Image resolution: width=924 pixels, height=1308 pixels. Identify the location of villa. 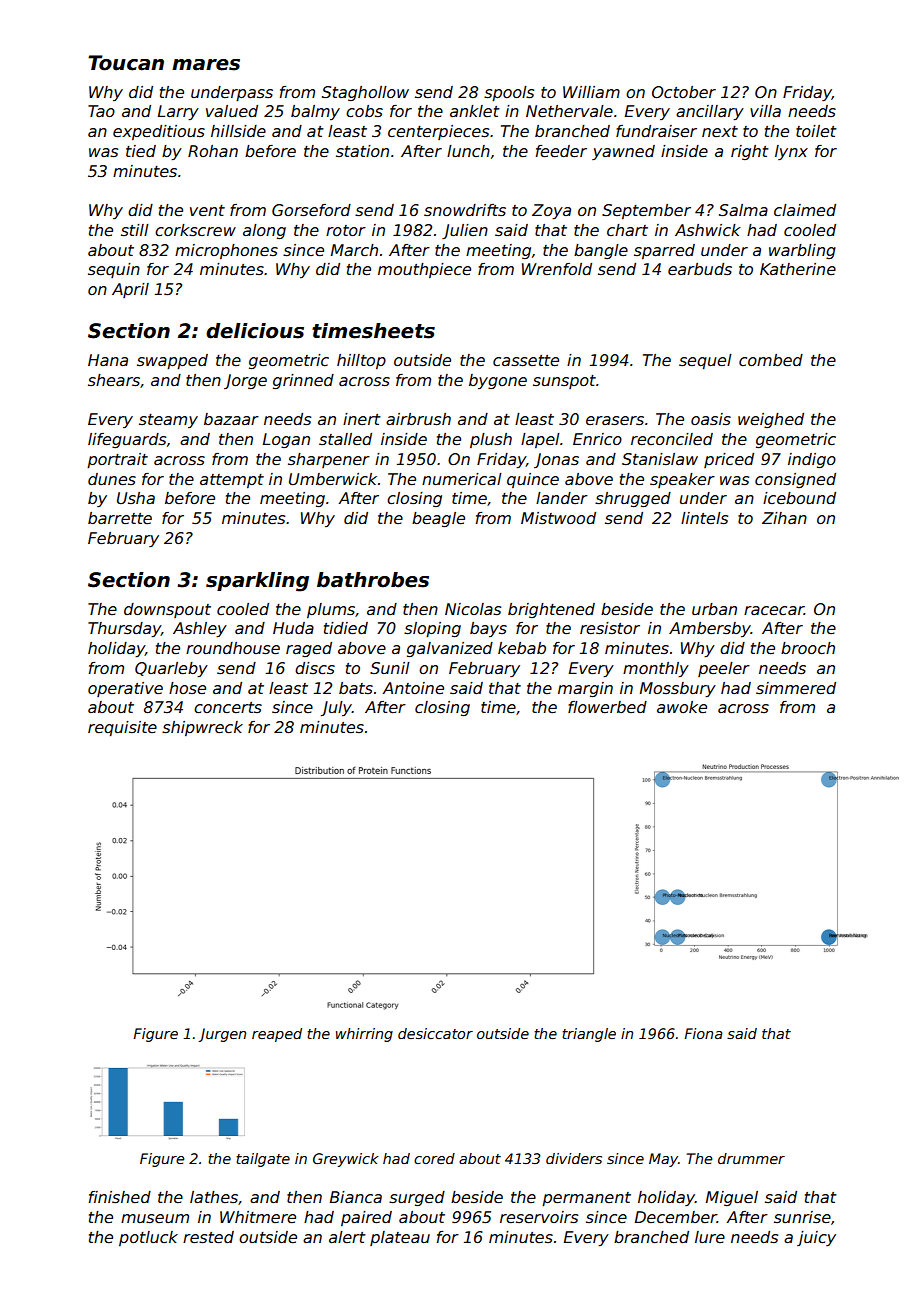
(765, 111).
